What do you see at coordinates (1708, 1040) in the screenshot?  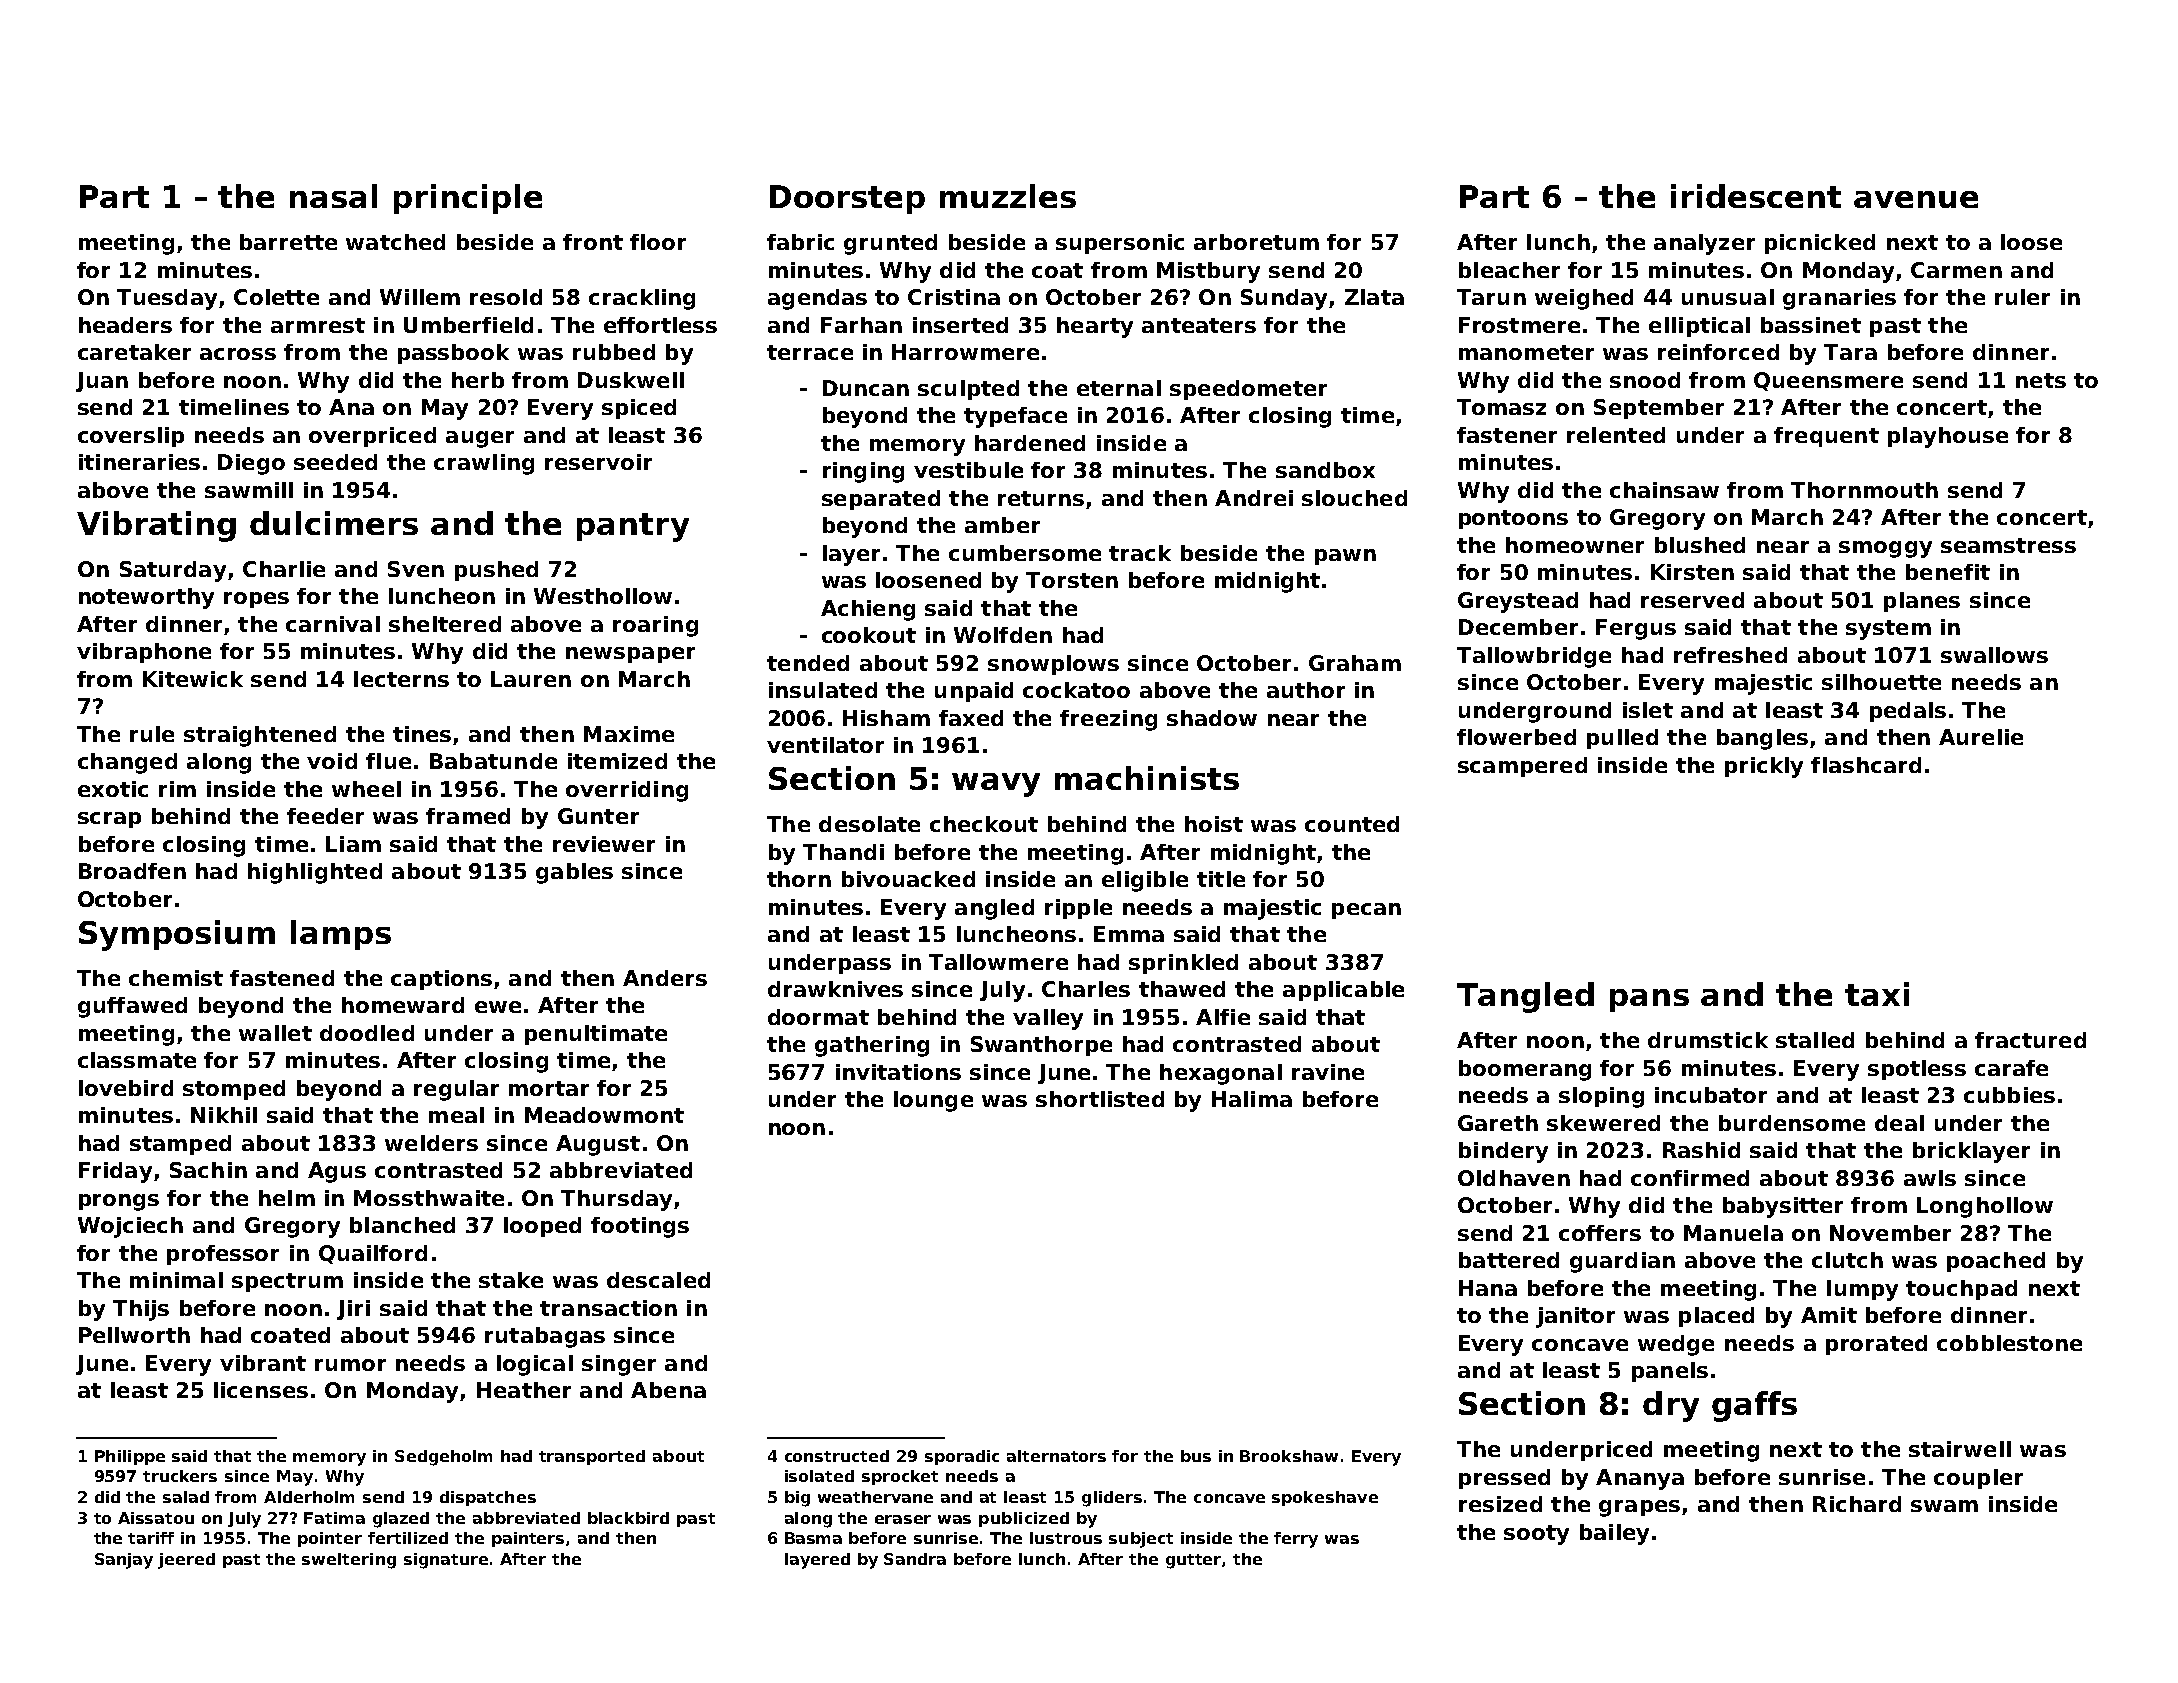 I see `drumstick` at bounding box center [1708, 1040].
